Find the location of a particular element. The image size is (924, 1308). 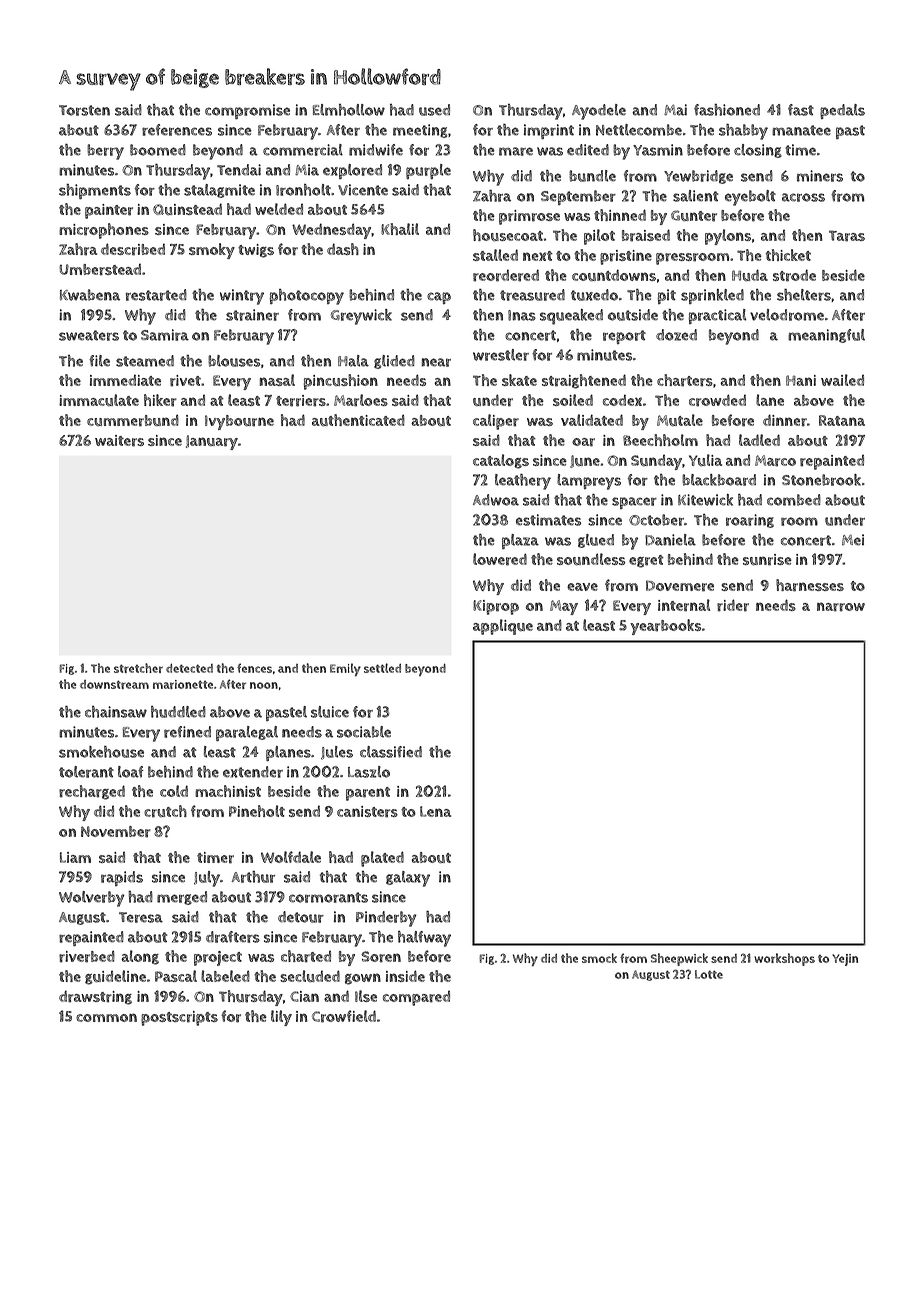

stretcher is located at coordinates (138, 668).
